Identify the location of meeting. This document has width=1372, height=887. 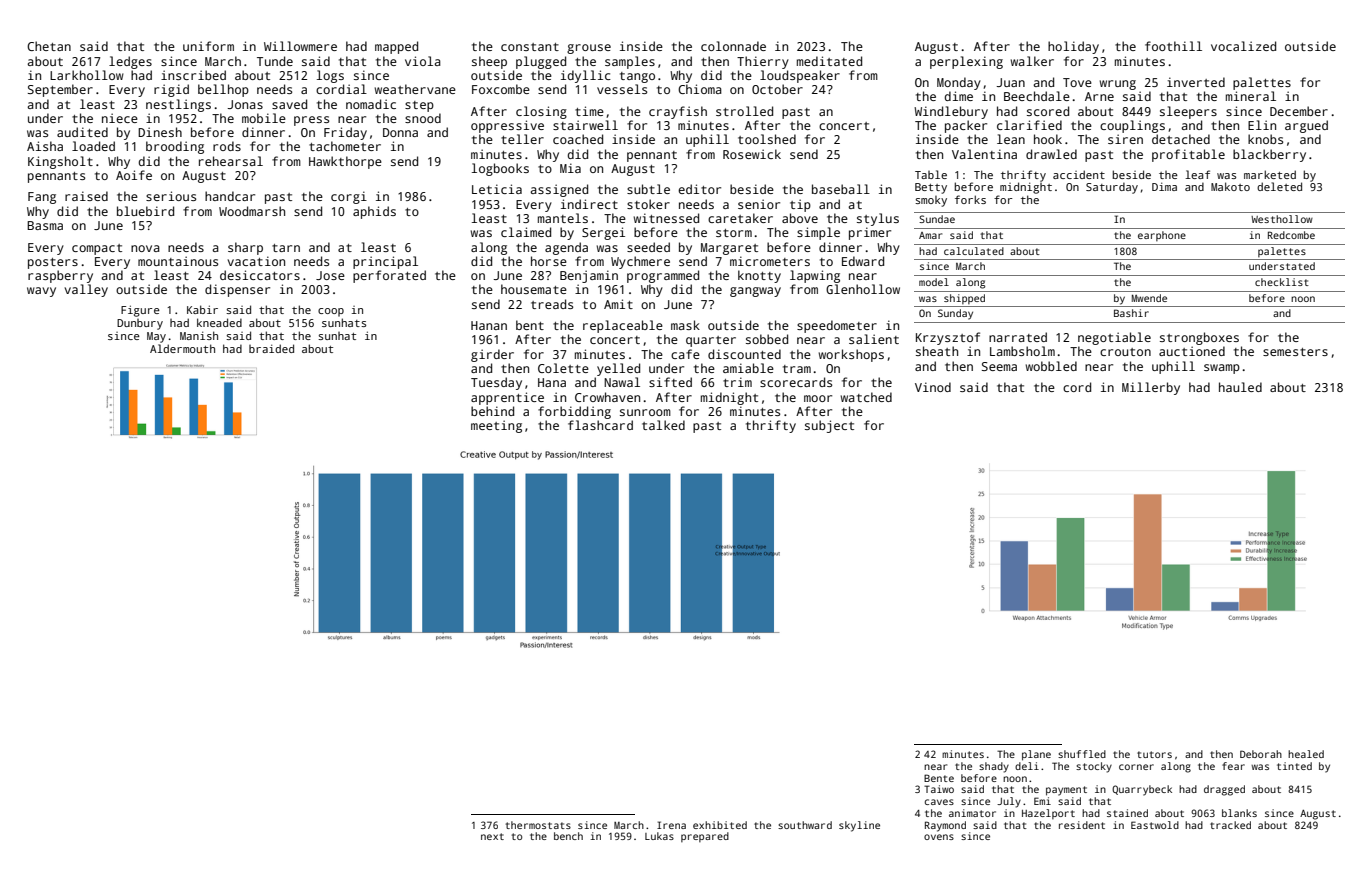
(496, 426).
